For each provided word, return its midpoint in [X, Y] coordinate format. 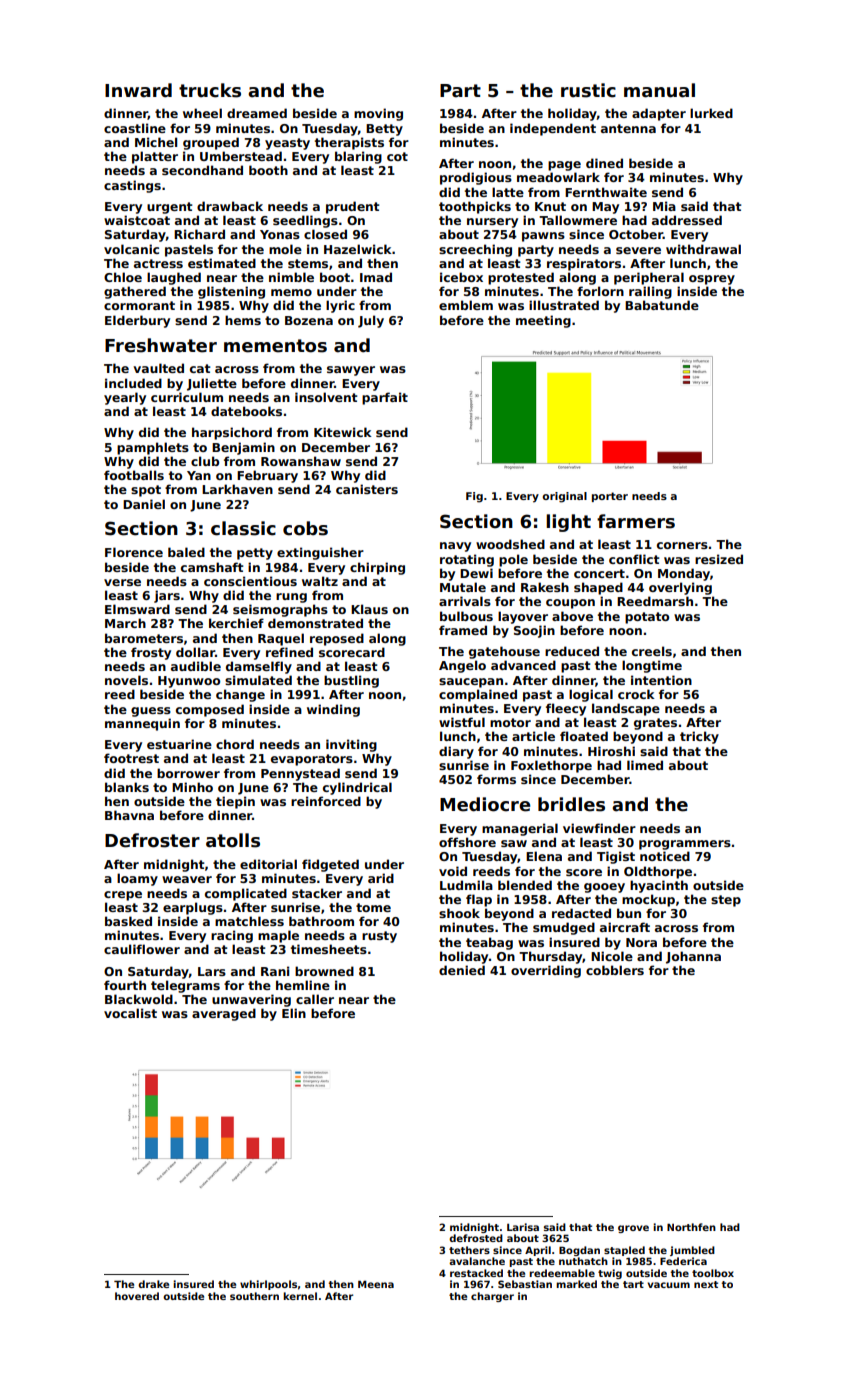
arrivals [465, 601]
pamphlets [153, 448]
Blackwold [139, 999]
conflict [634, 559]
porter [610, 497]
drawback [230, 206]
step [726, 901]
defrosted [476, 1238]
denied [462, 970]
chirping [377, 568]
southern [254, 1296]
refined [289, 652]
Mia [664, 206]
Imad [376, 277]
